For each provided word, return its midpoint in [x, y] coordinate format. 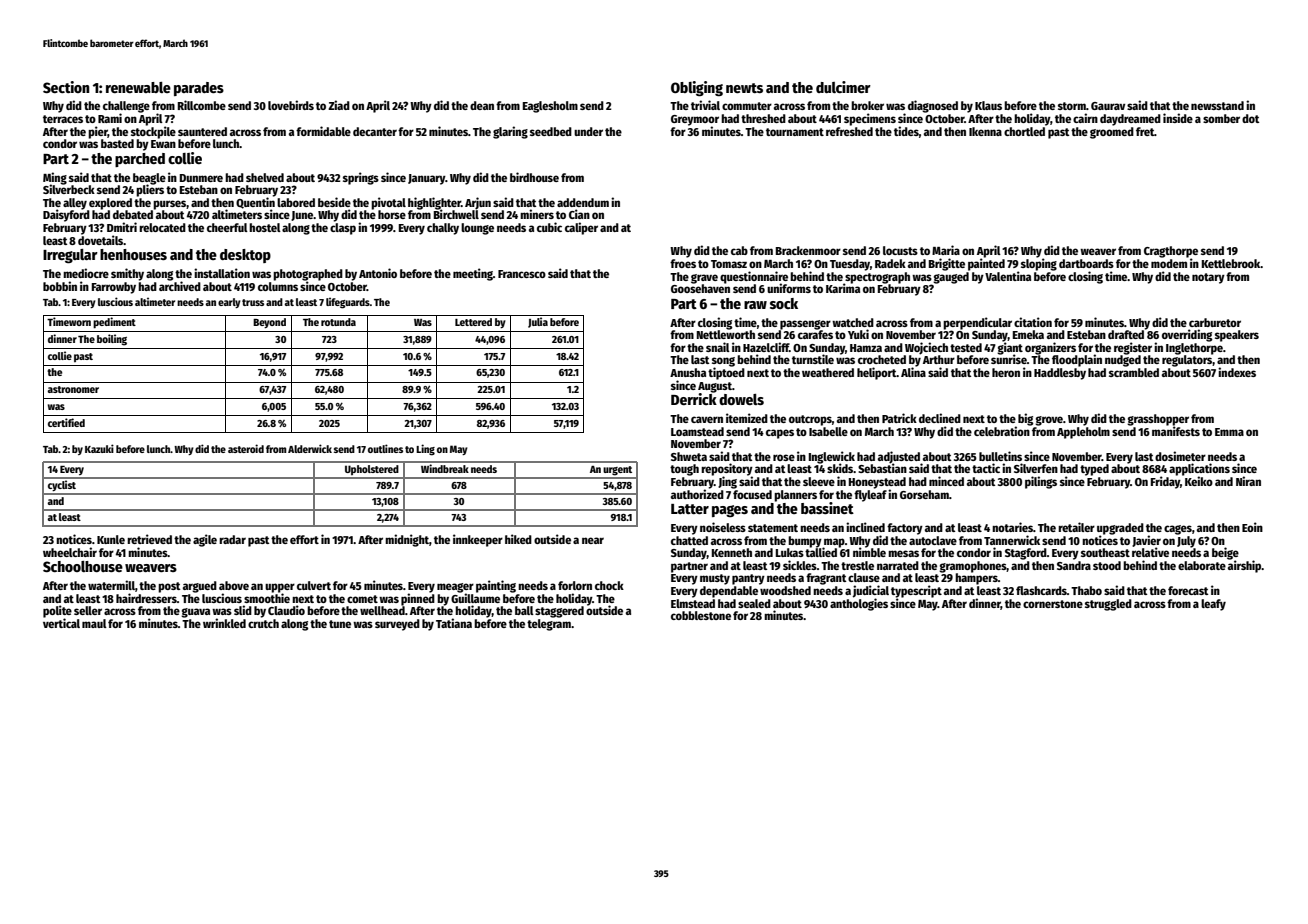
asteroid [246, 448]
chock [609, 585]
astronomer [73, 389]
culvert [314, 585]
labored [296, 202]
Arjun [478, 203]
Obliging [697, 89]
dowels [741, 399]
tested [966, 347]
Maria [946, 250]
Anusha [688, 372]
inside [1178, 118]
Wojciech [926, 348]
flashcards [1041, 590]
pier [98, 132]
